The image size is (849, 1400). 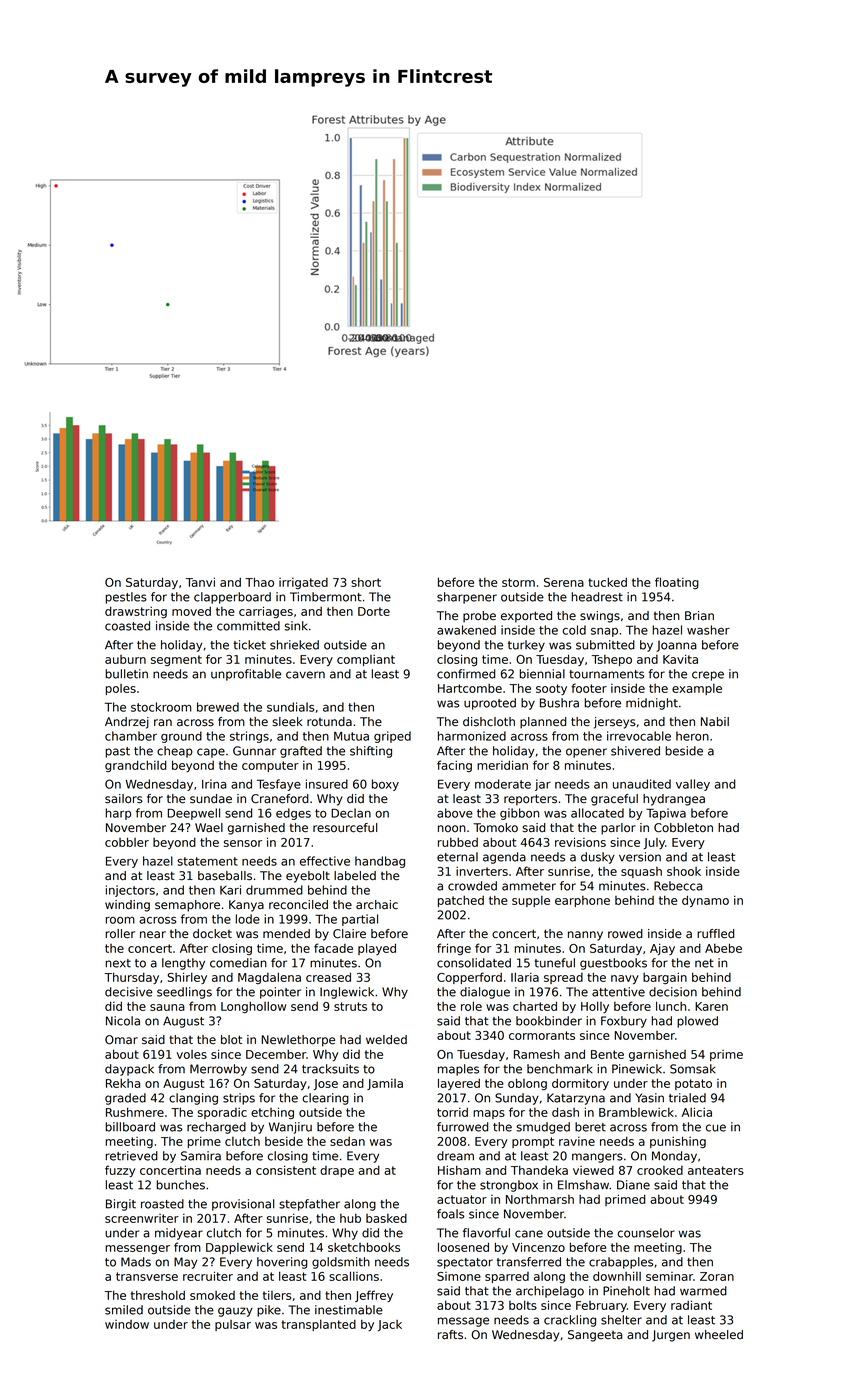 I want to click on bolts, so click(x=523, y=1305).
